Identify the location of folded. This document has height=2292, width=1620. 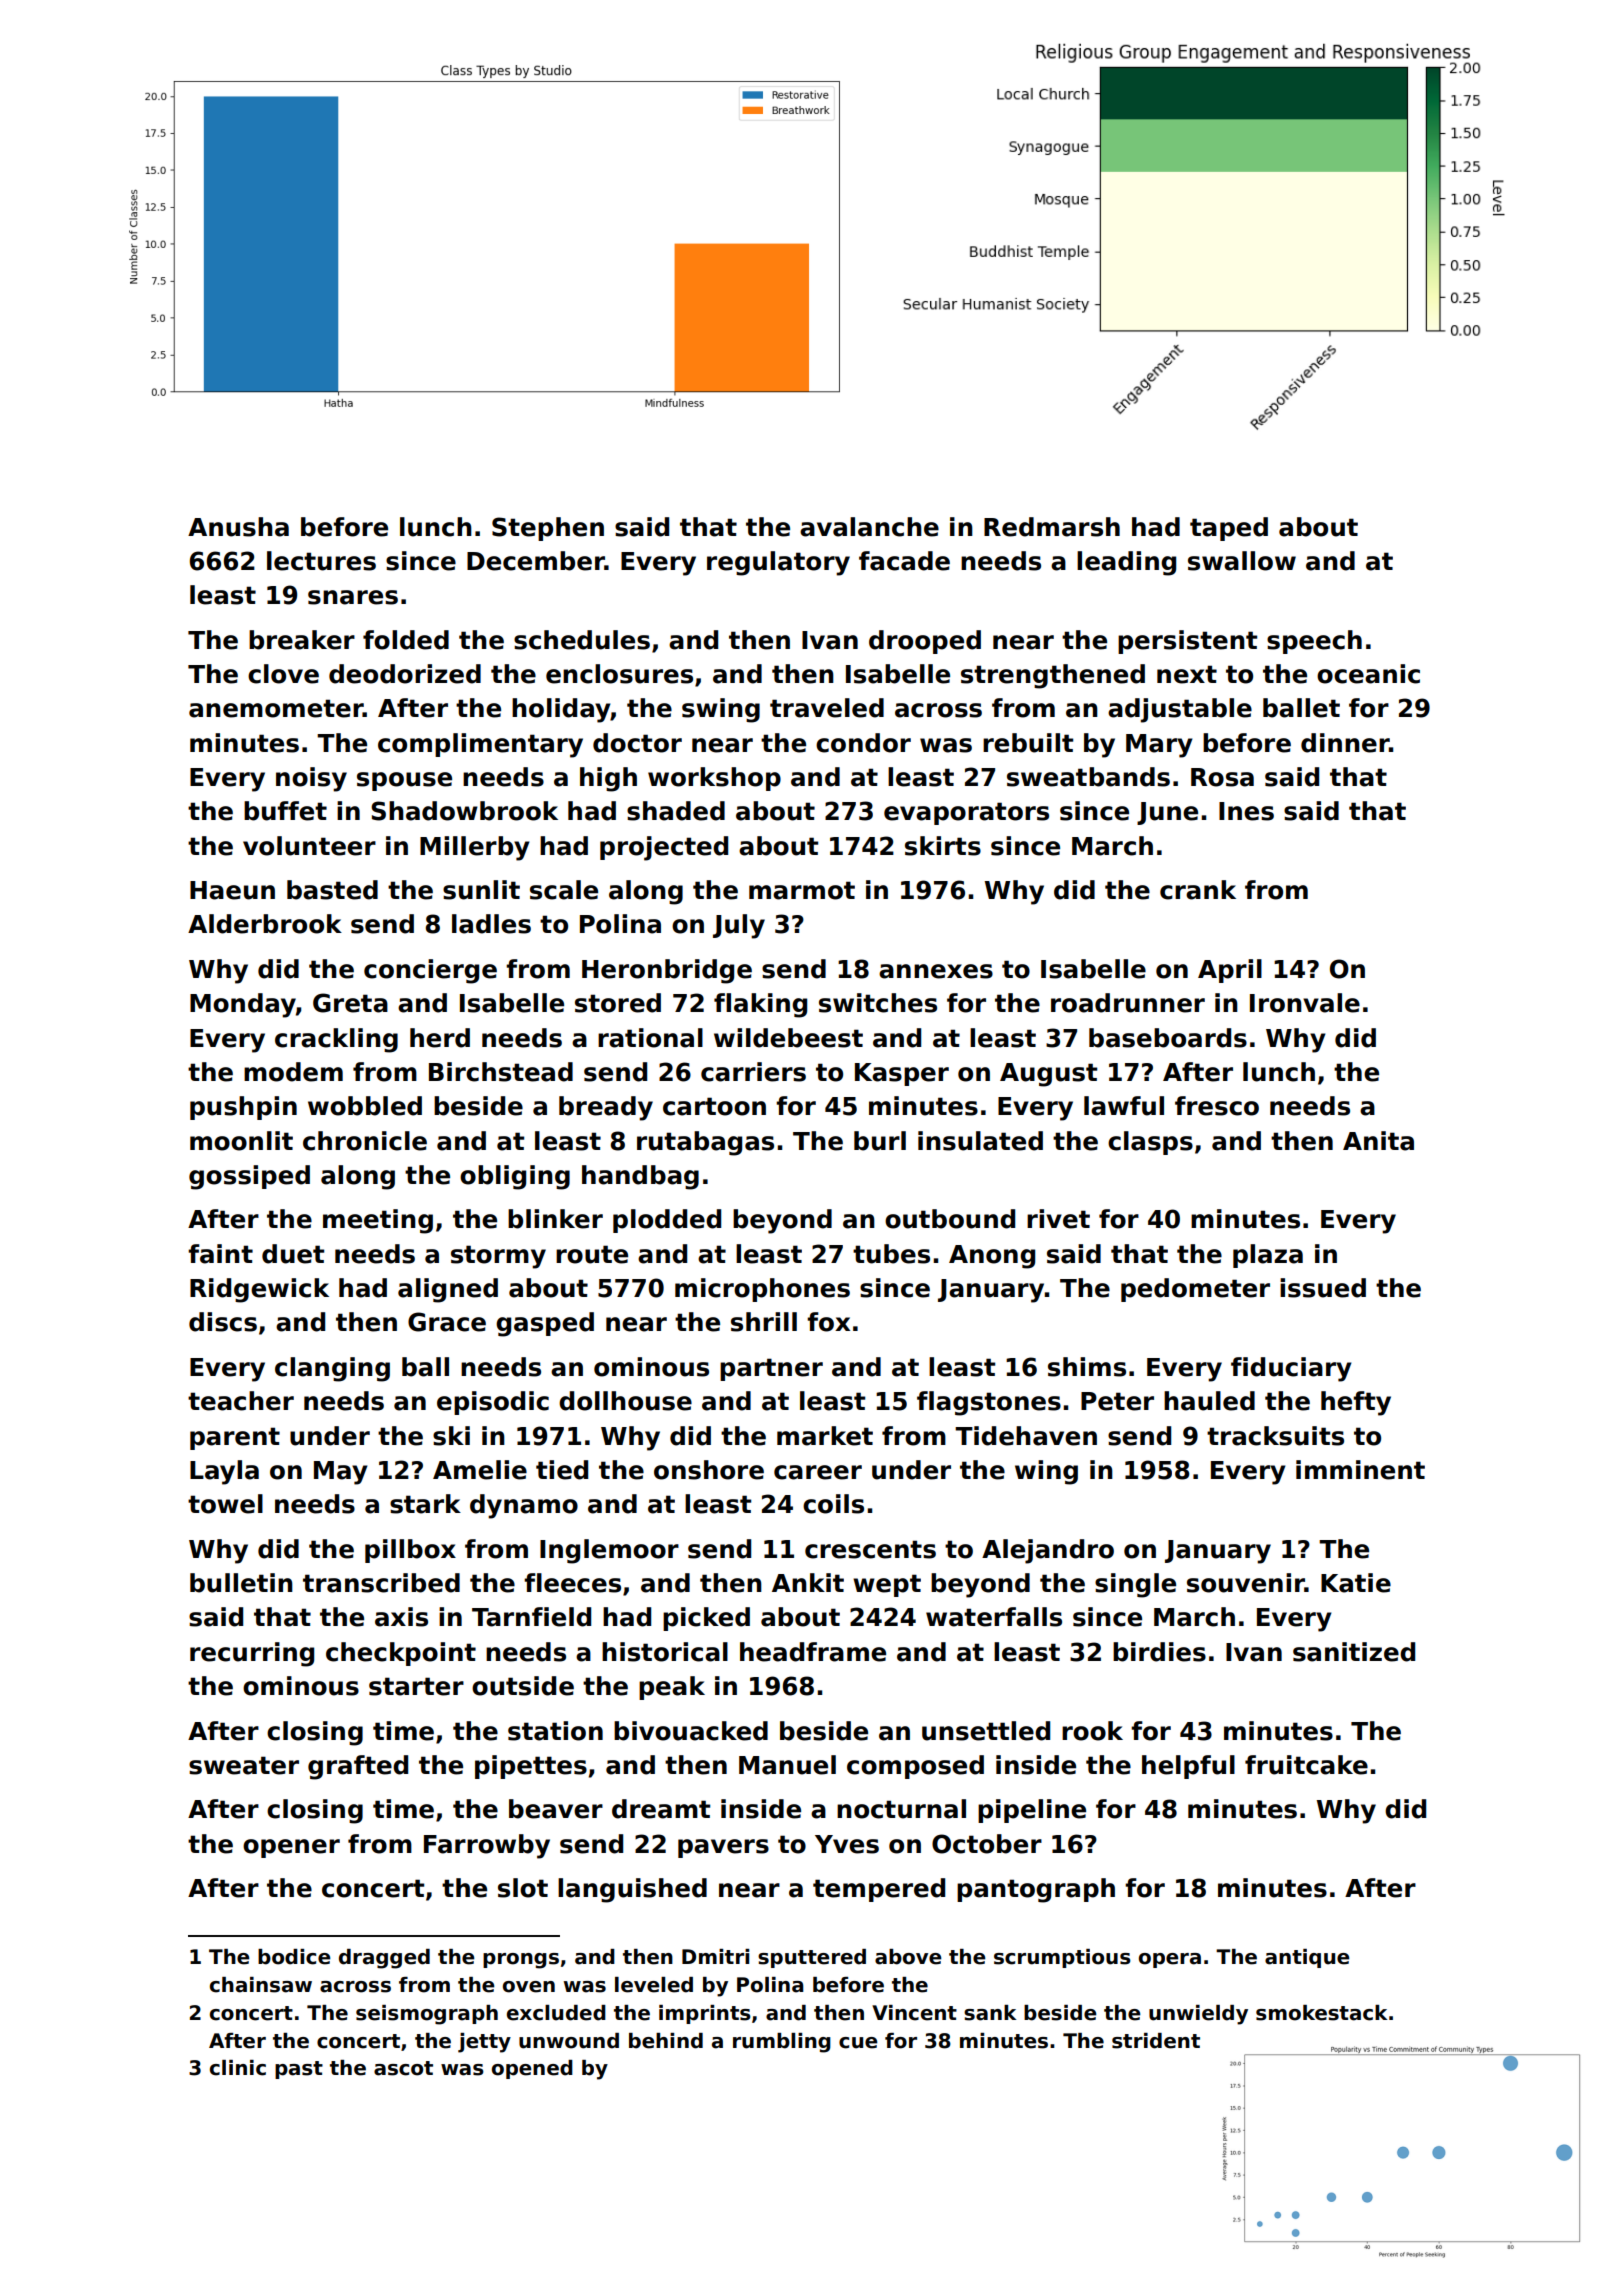
(406, 640).
